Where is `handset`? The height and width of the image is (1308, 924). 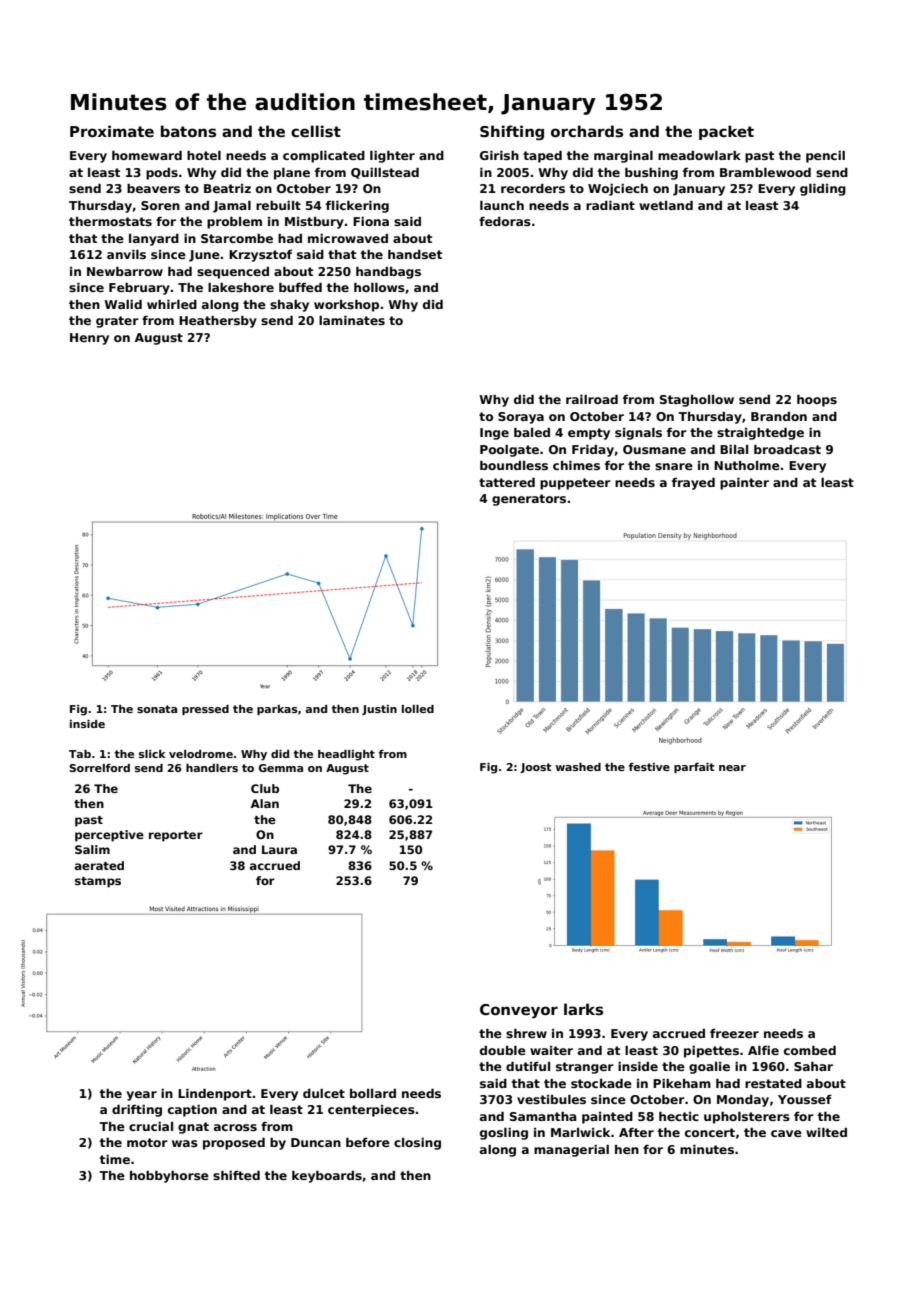 handset is located at coordinates (415, 254).
